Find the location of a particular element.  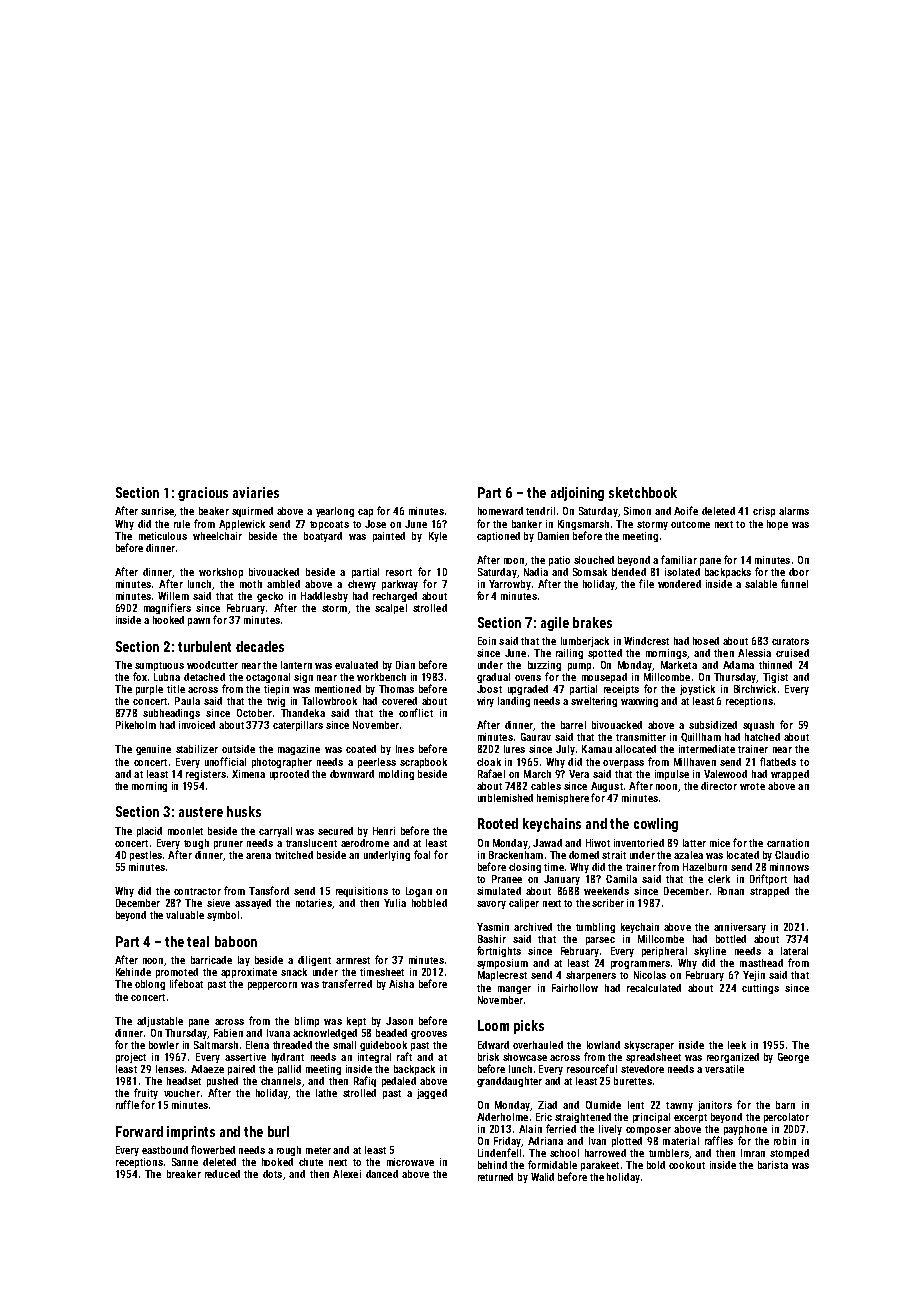

homeward is located at coordinates (500, 511).
